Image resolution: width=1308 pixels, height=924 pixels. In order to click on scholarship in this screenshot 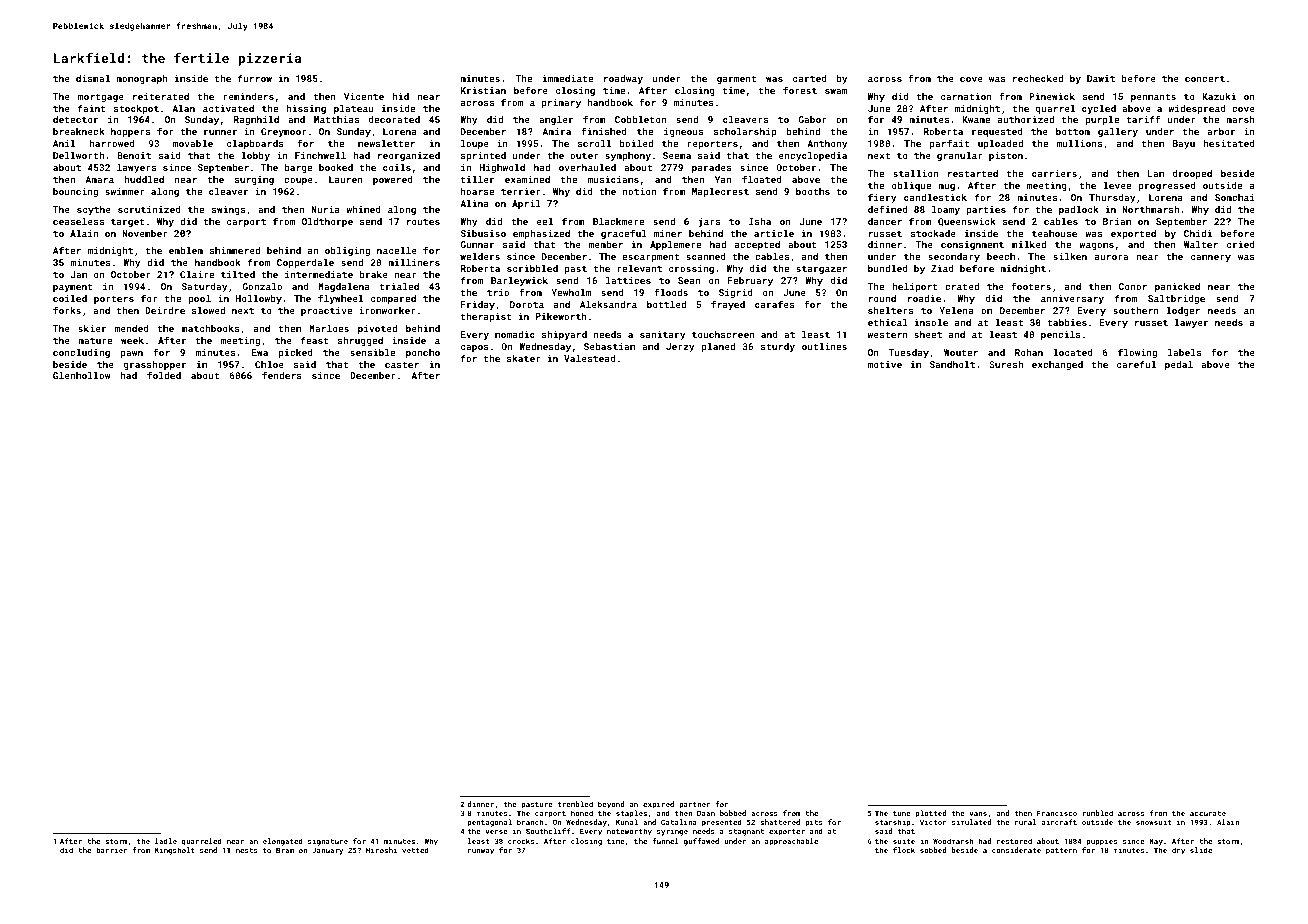, I will do `click(745, 132)`.
